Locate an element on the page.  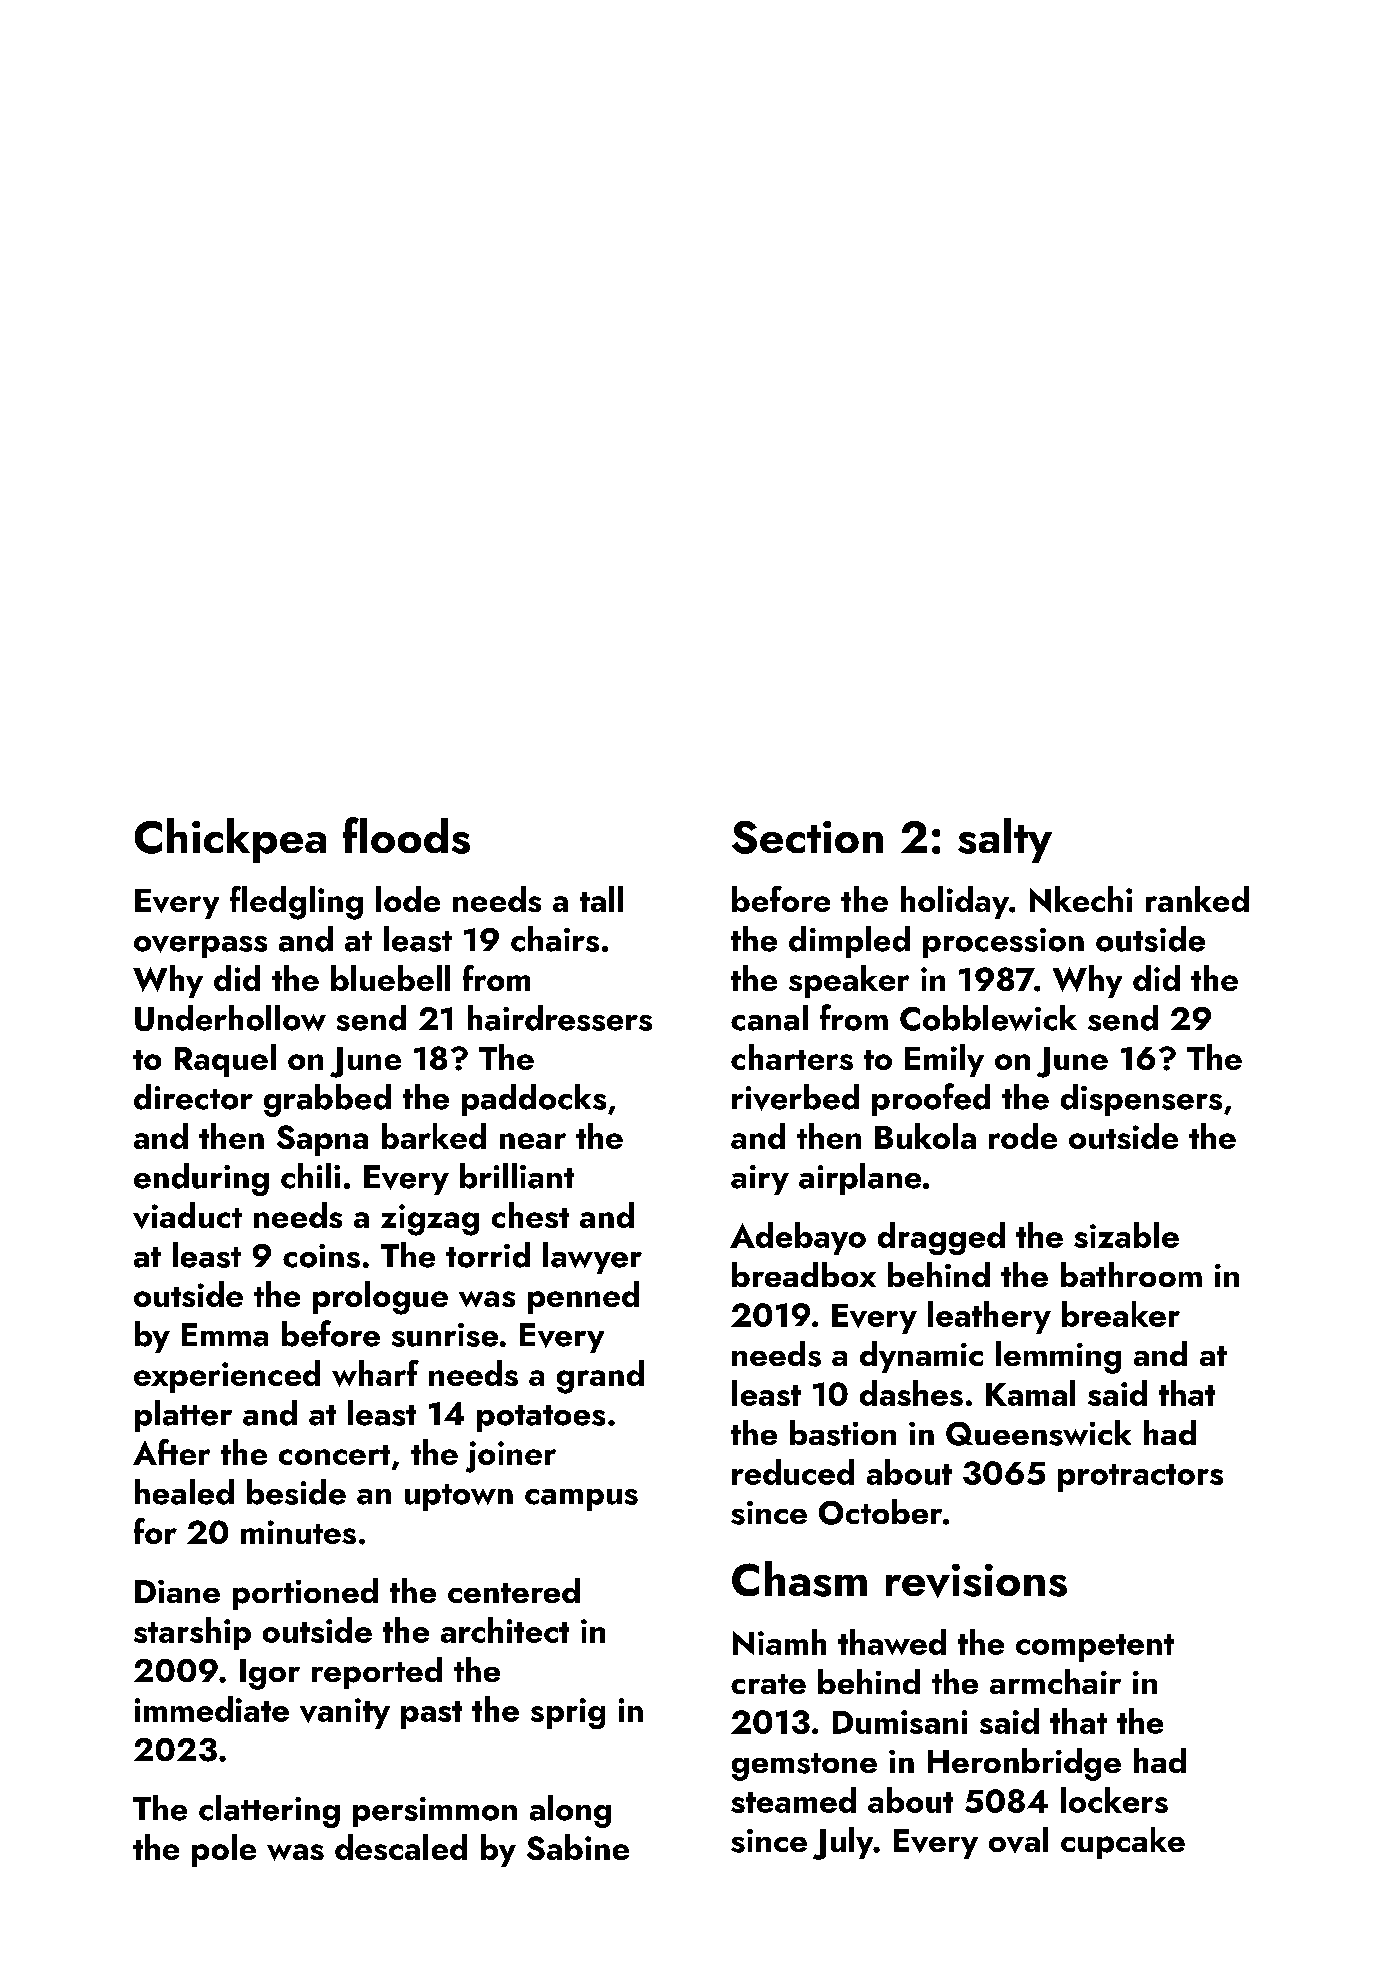
Chickpea is located at coordinates (230, 840).
